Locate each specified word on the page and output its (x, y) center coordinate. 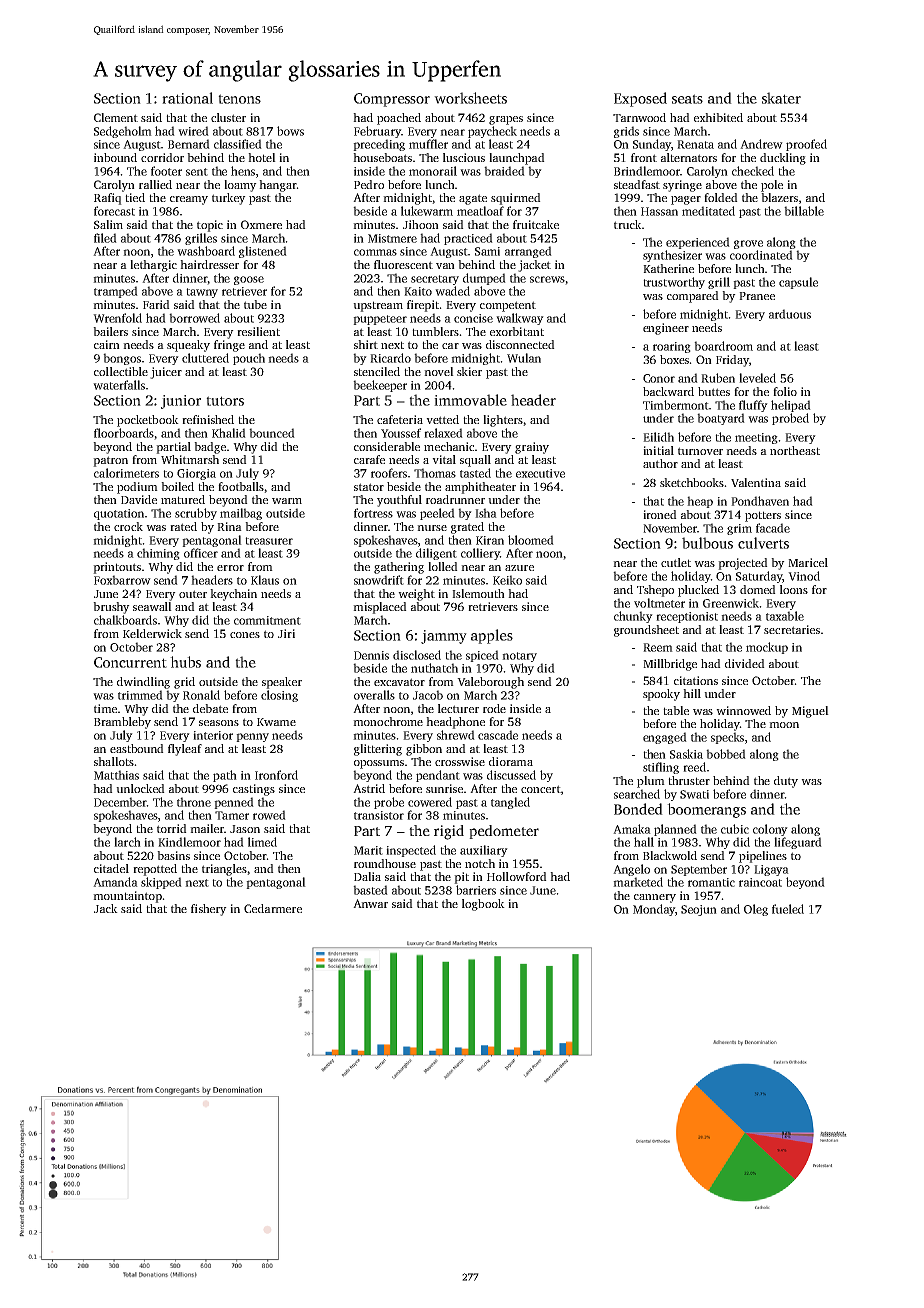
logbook (483, 905)
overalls (374, 695)
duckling (783, 159)
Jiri (286, 633)
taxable (785, 616)
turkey (229, 199)
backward (668, 391)
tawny (202, 293)
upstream (378, 306)
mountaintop (127, 897)
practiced (468, 239)
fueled (788, 909)
